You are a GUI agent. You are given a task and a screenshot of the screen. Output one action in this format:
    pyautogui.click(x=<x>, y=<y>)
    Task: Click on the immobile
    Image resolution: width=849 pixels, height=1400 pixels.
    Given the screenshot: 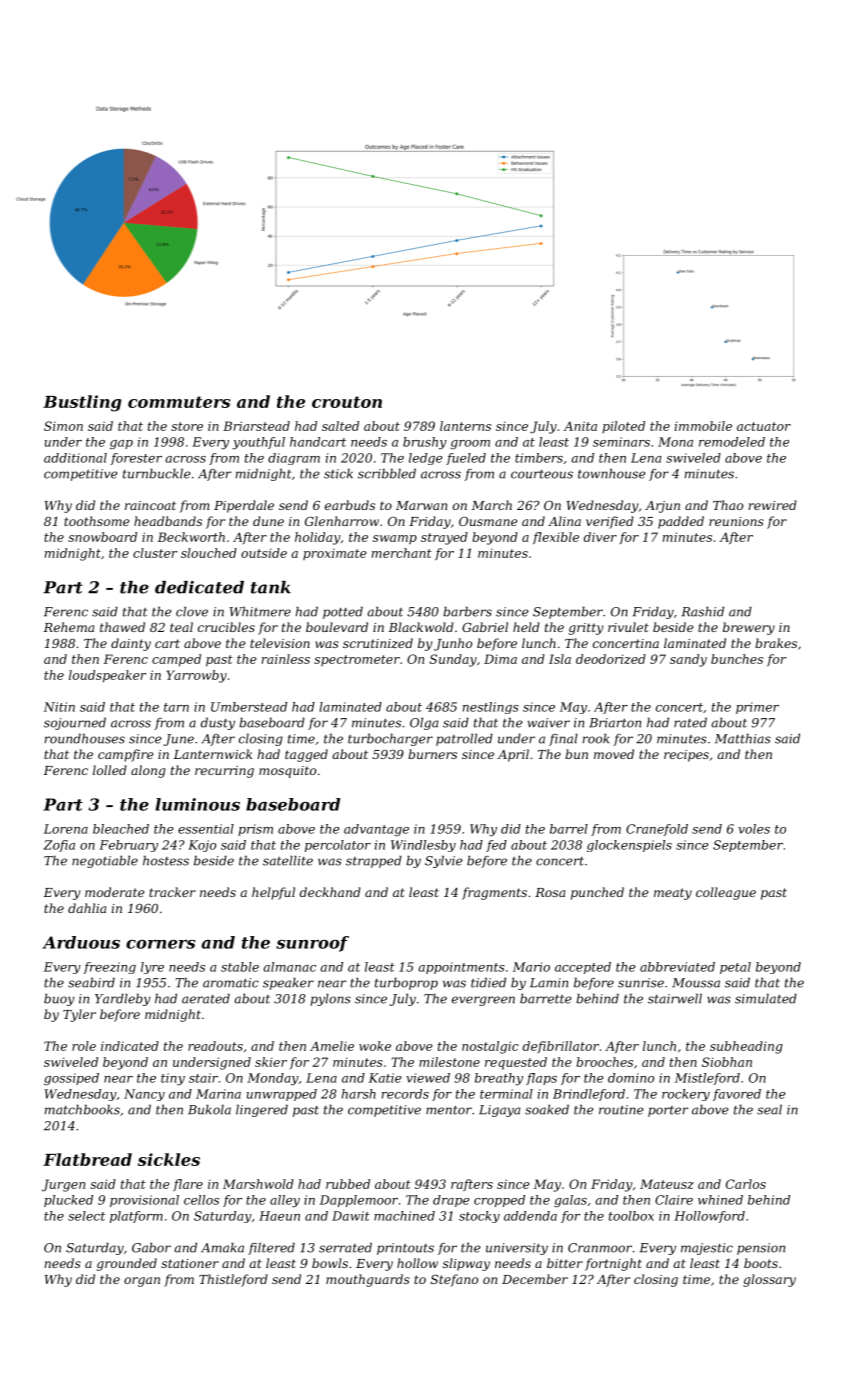 What is the action you would take?
    pyautogui.click(x=703, y=426)
